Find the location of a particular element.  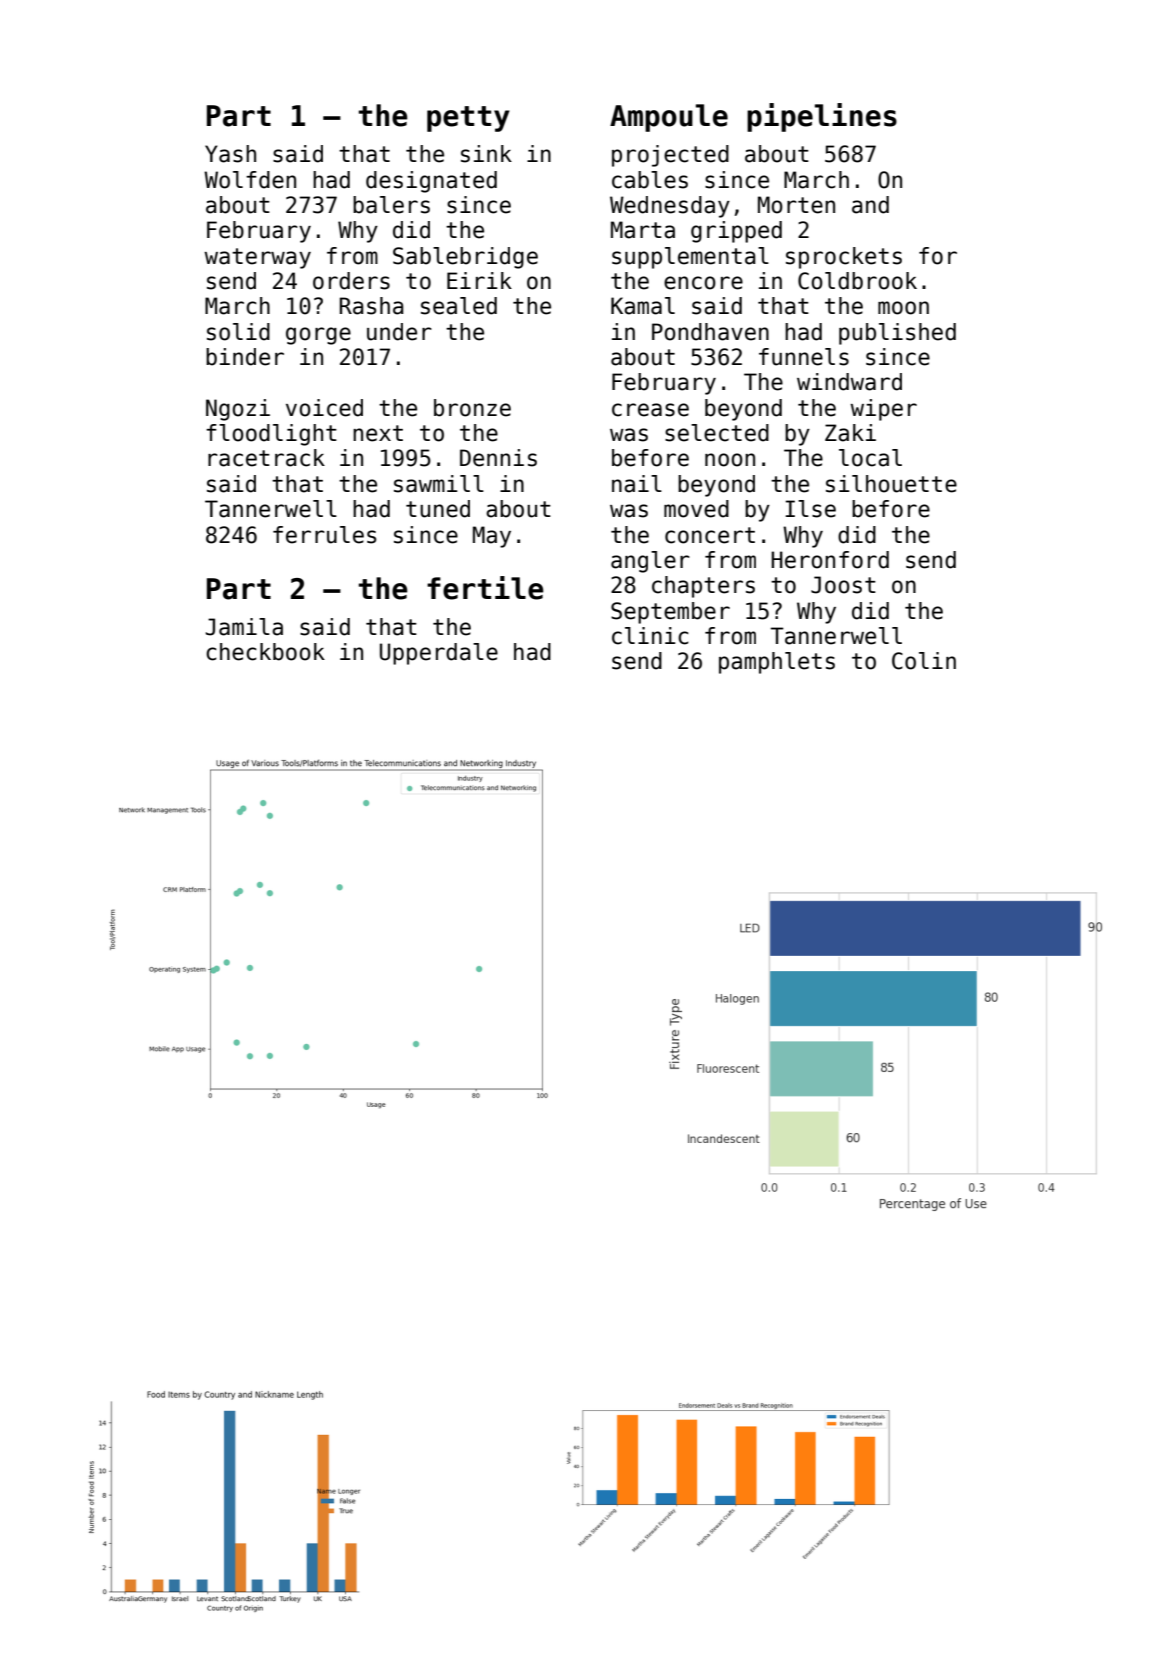

windward is located at coordinates (849, 382).
